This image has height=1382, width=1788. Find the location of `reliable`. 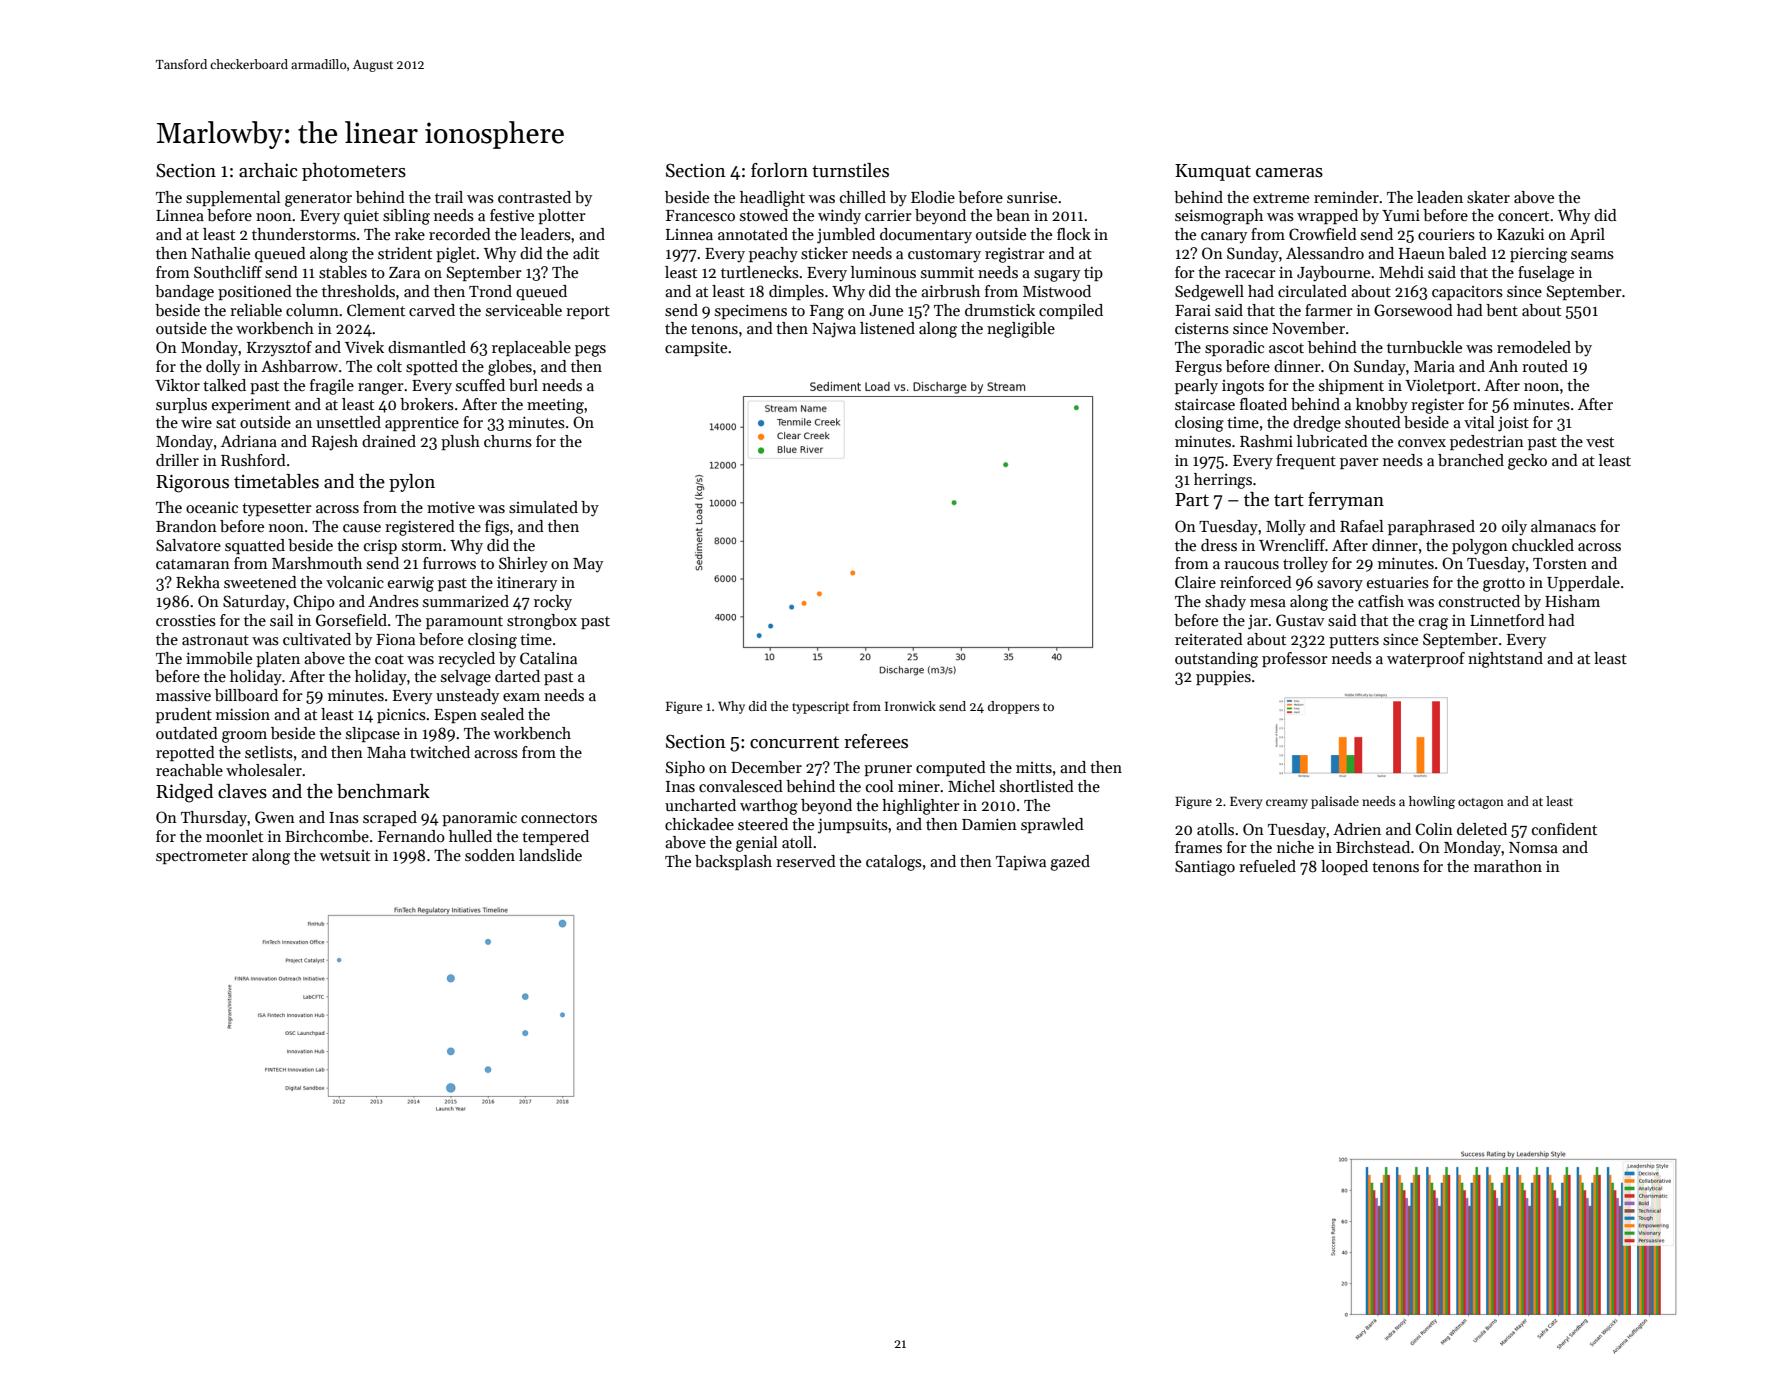

reliable is located at coordinates (256, 310).
